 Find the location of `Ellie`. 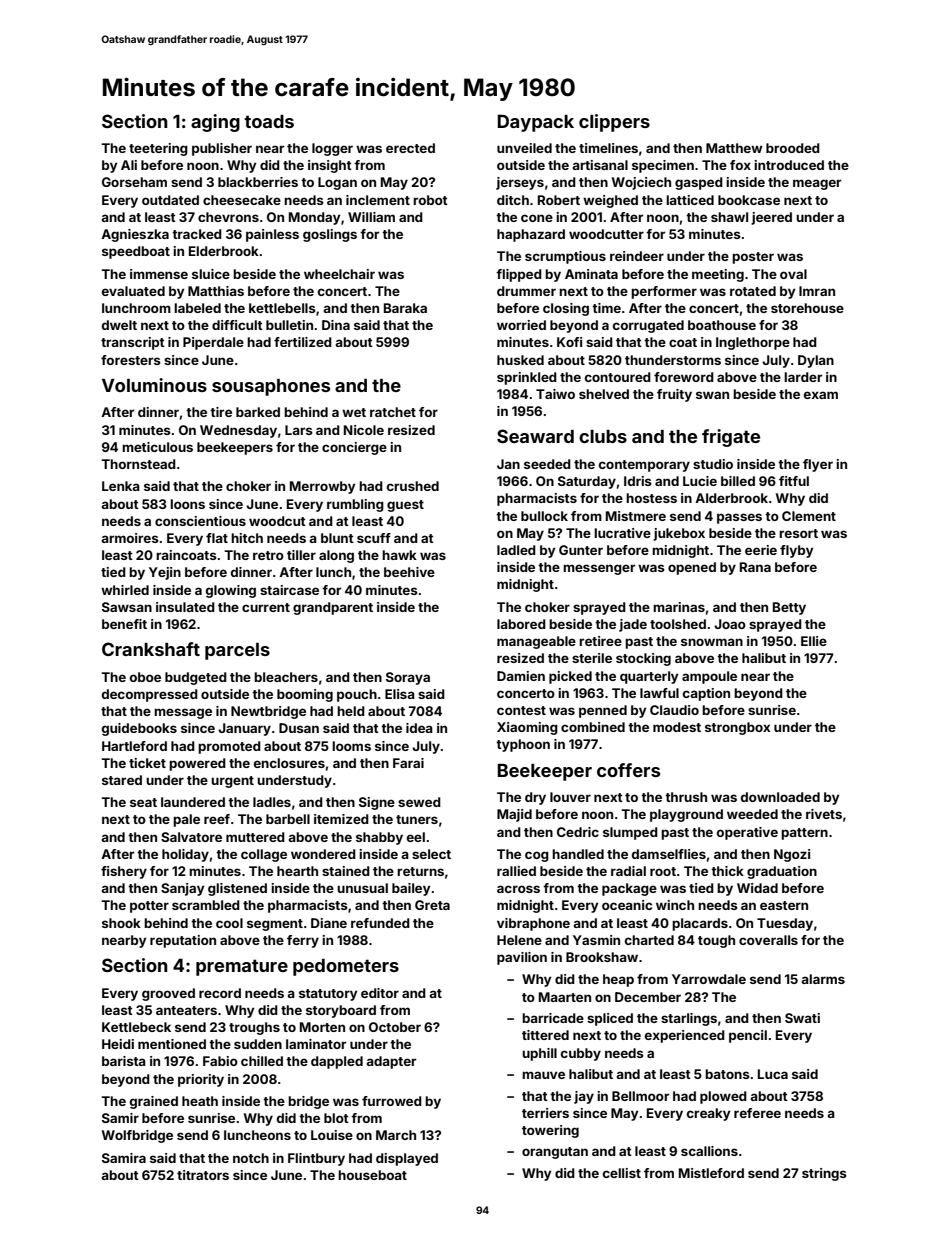

Ellie is located at coordinates (814, 641).
